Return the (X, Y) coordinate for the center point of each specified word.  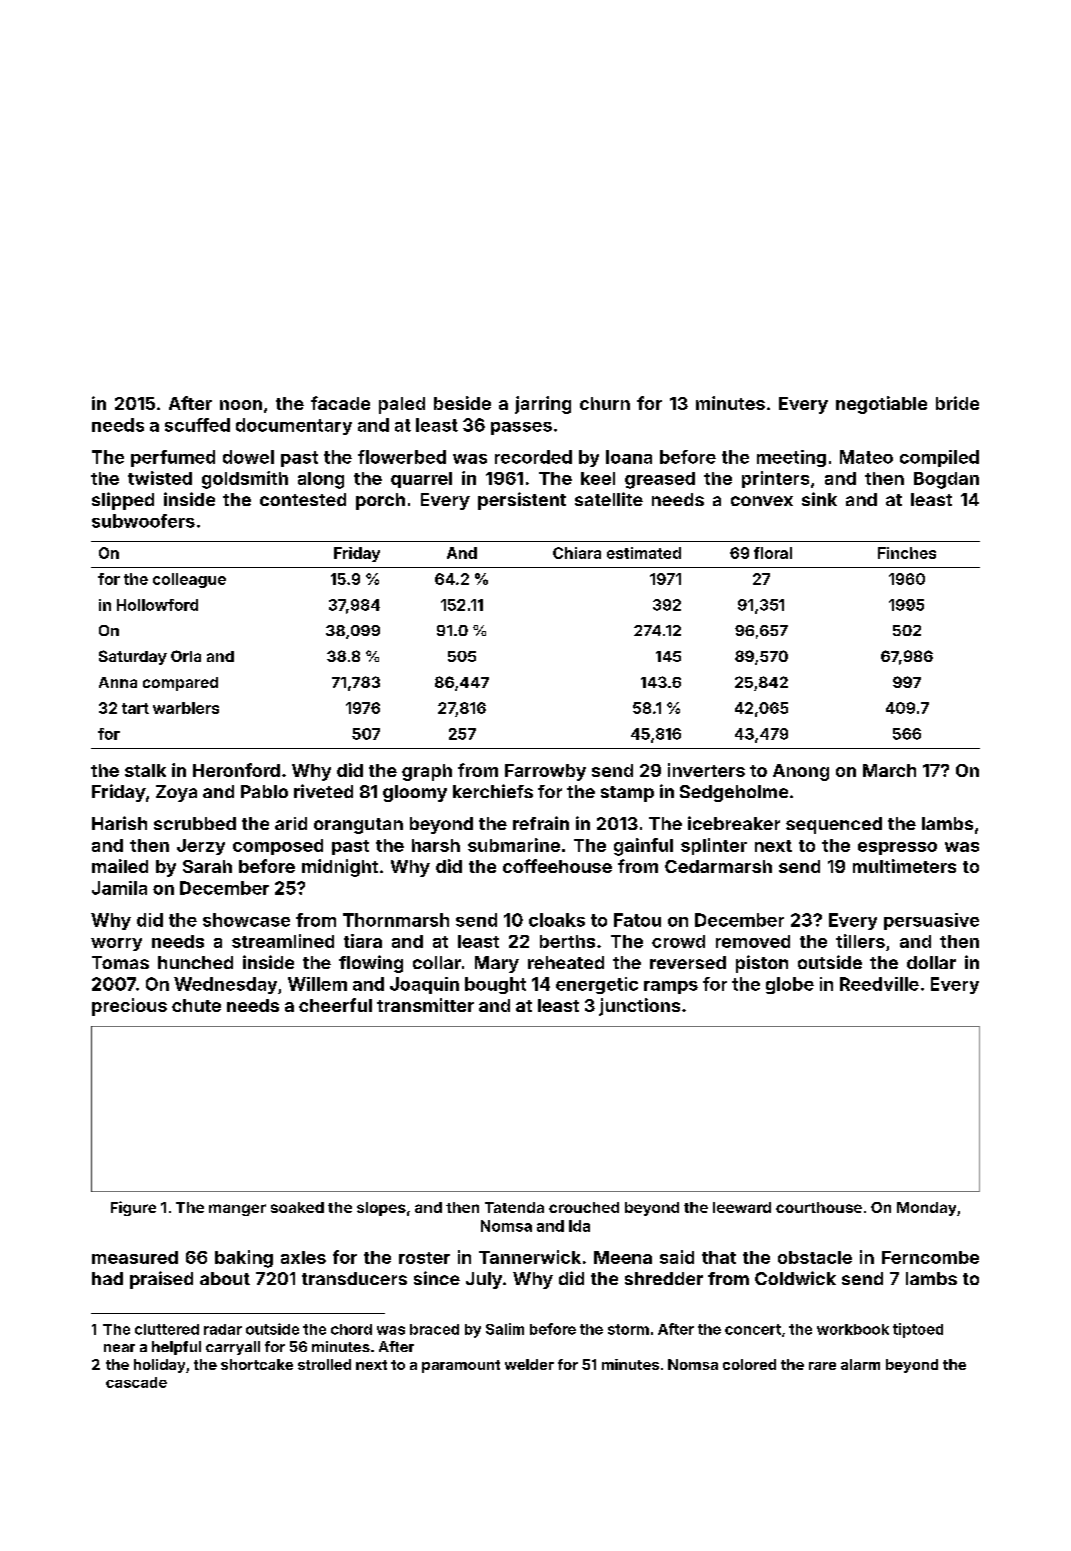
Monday (926, 1209)
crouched (584, 1207)
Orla (186, 656)
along (321, 480)
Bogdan (946, 480)
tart (135, 708)
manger (237, 1210)
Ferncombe (930, 1257)
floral (773, 553)
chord (351, 1329)
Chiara (577, 553)
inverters (706, 770)
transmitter (425, 1005)
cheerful (335, 1005)
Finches (907, 553)
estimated (644, 553)
